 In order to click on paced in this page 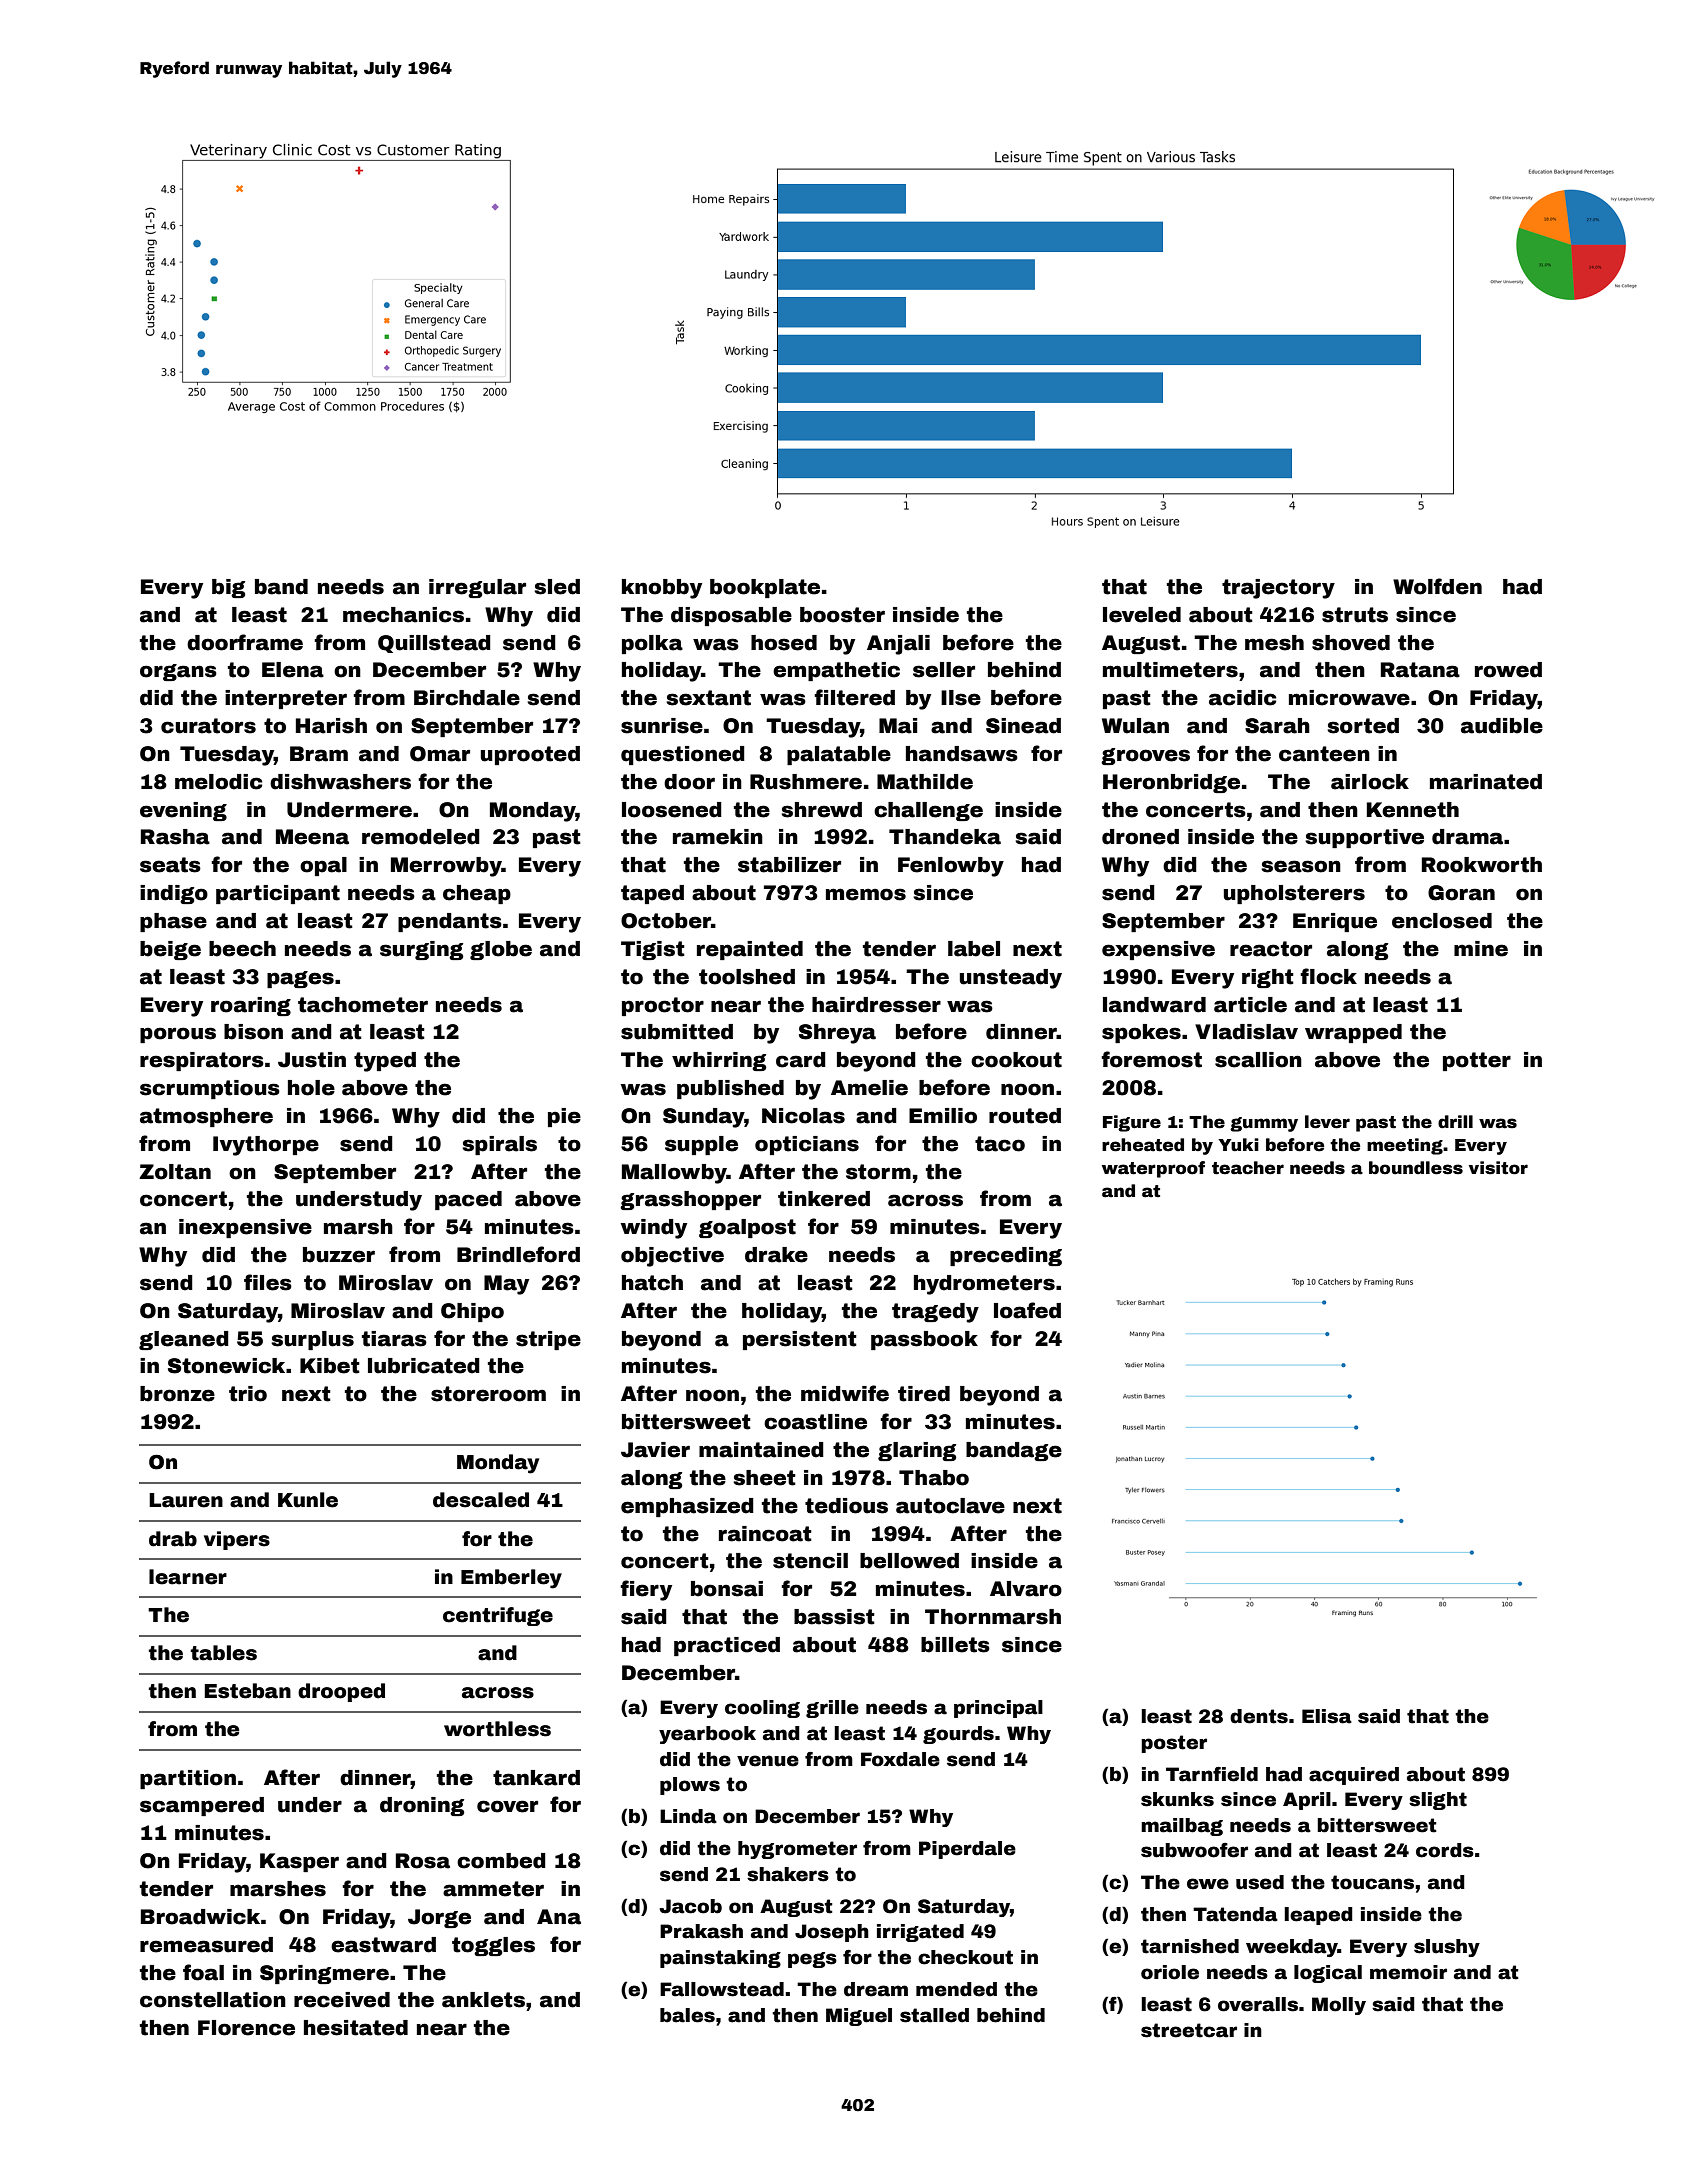, I will do `click(468, 1200)`.
